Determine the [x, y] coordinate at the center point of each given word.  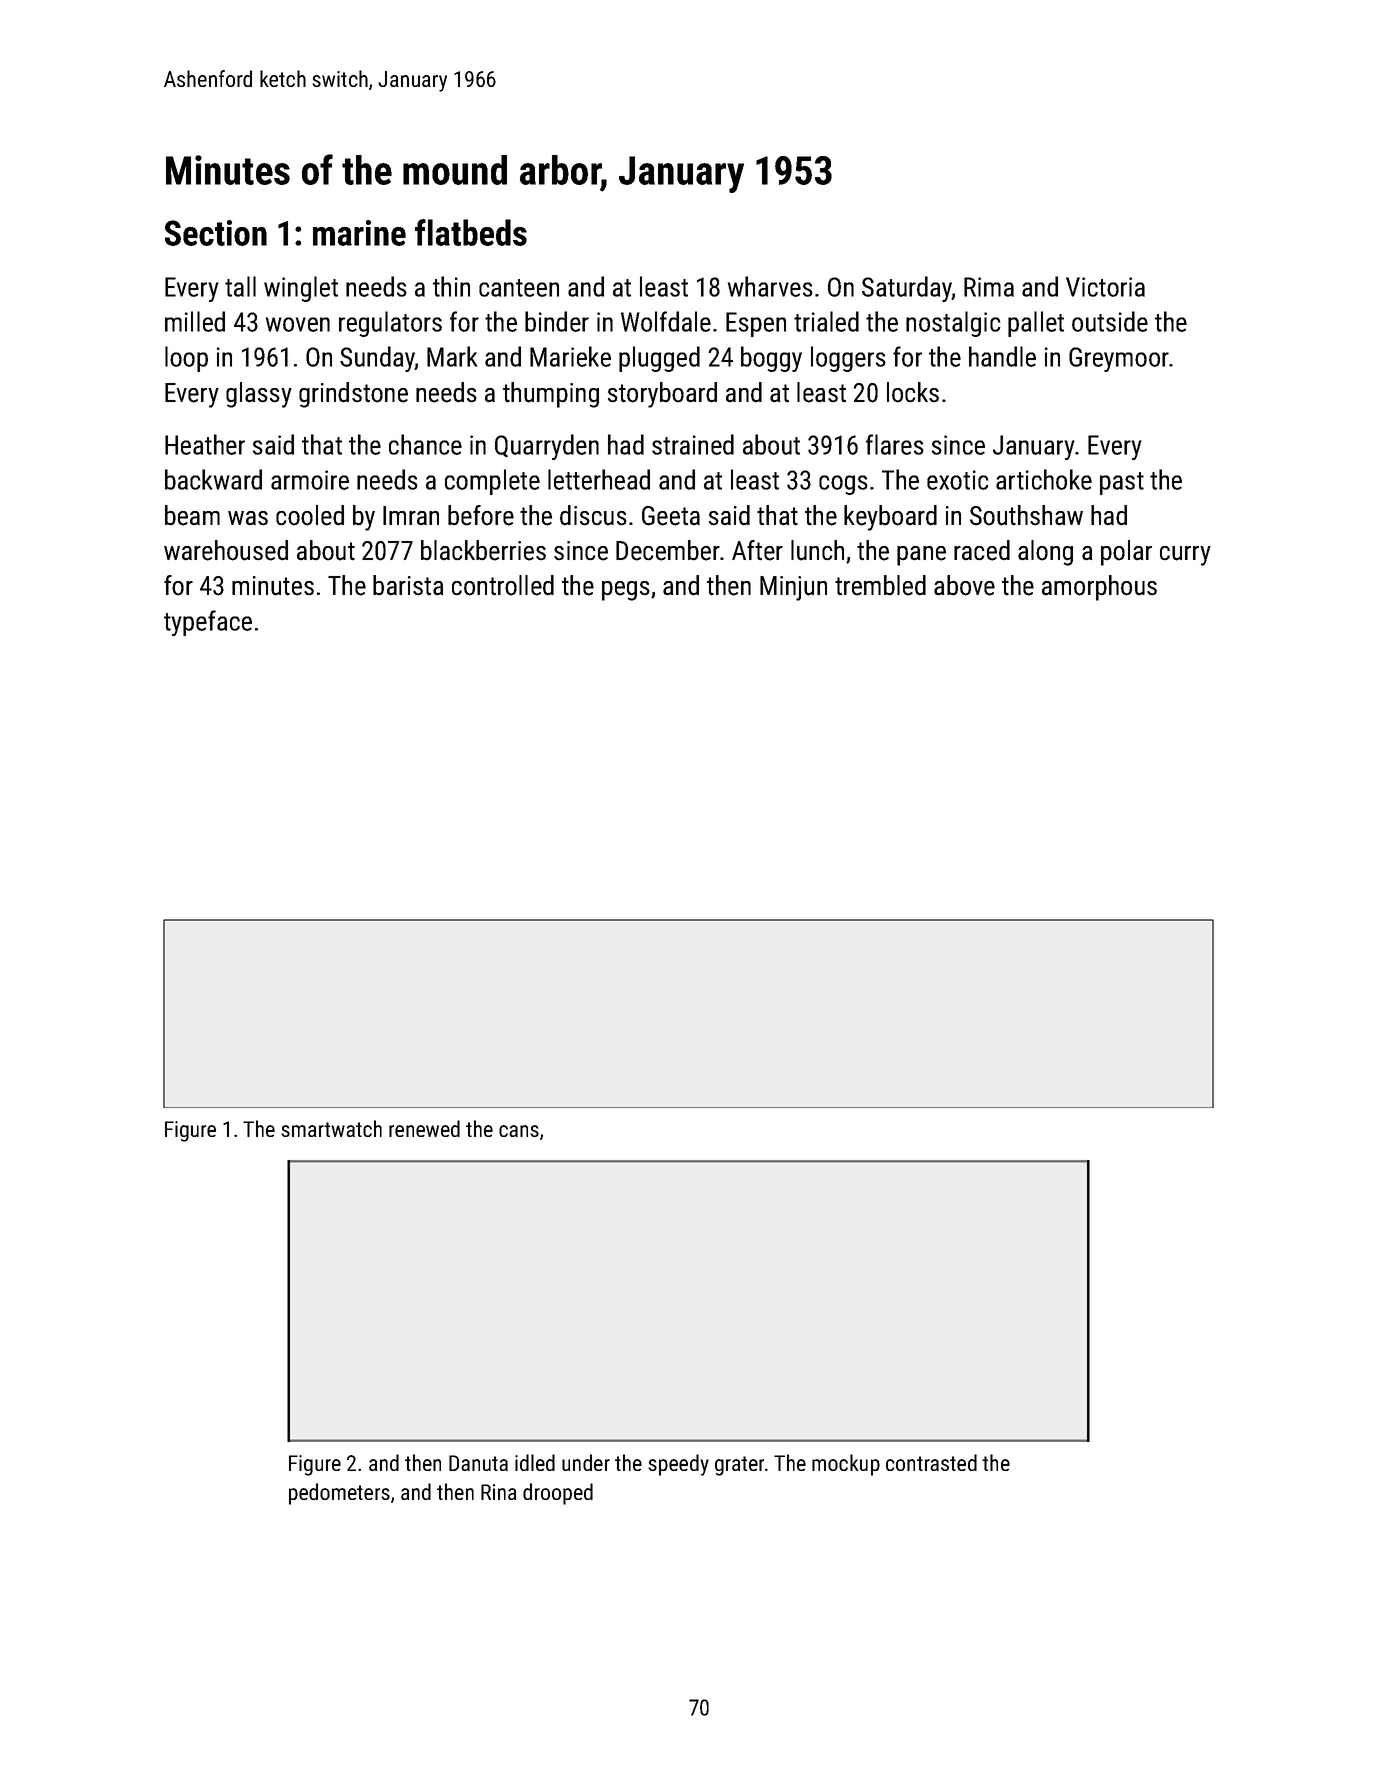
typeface [208, 623]
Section [216, 233]
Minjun [793, 588]
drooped [558, 1494]
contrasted [931, 1462]
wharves [770, 286]
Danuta [478, 1463]
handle [1002, 356]
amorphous [1099, 588]
